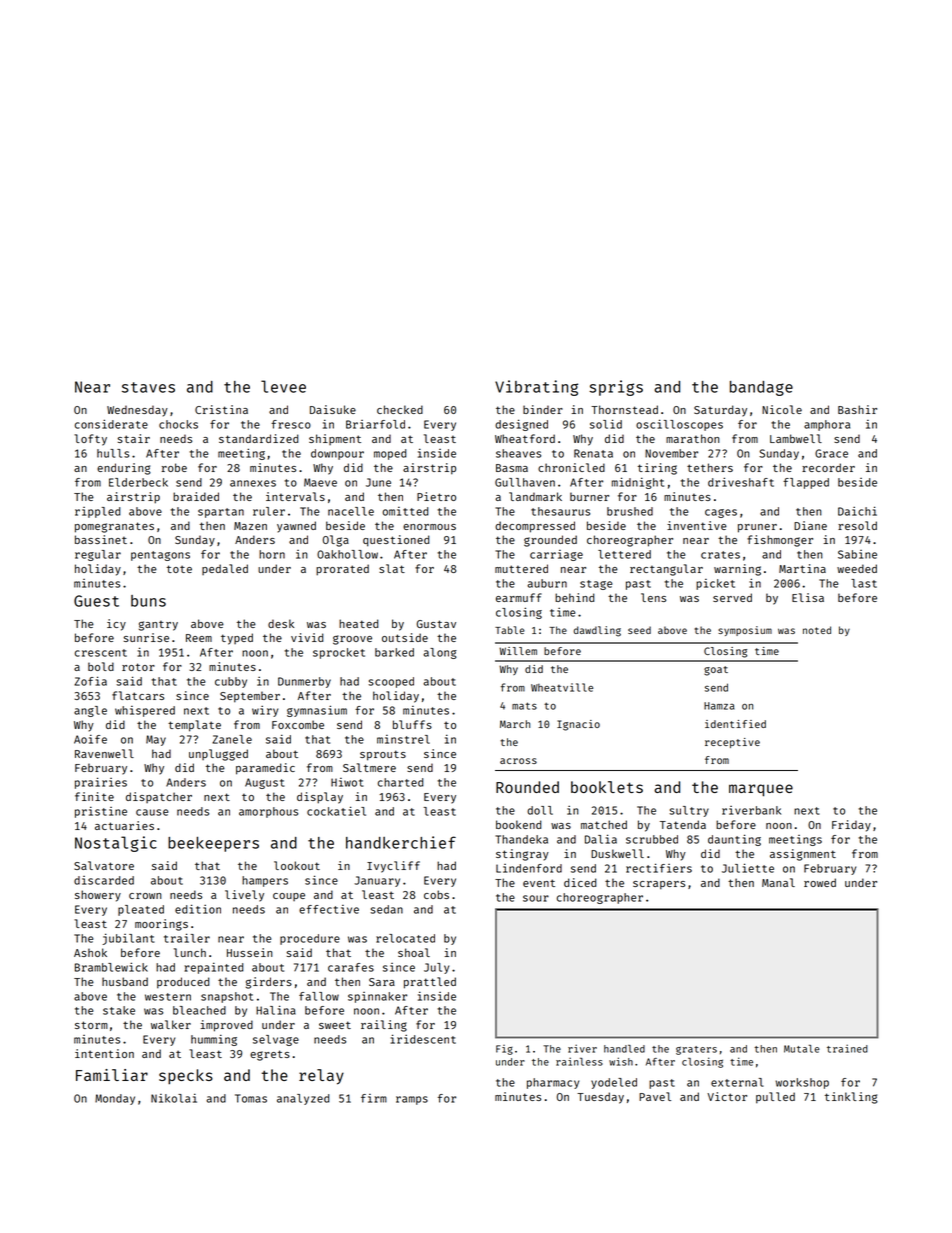  I want to click on sour, so click(536, 898).
